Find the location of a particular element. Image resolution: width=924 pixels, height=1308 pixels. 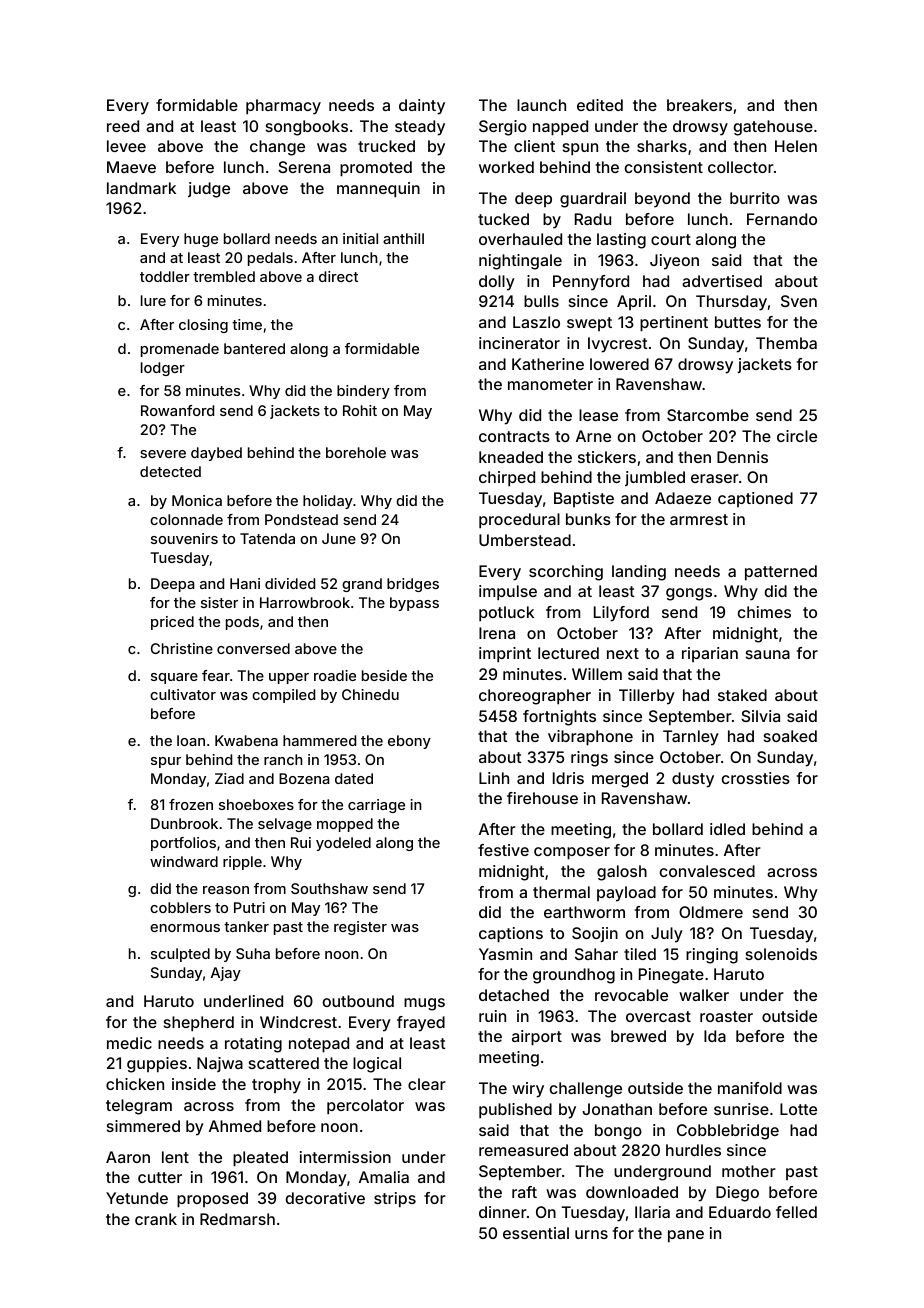

cutter is located at coordinates (160, 1177).
